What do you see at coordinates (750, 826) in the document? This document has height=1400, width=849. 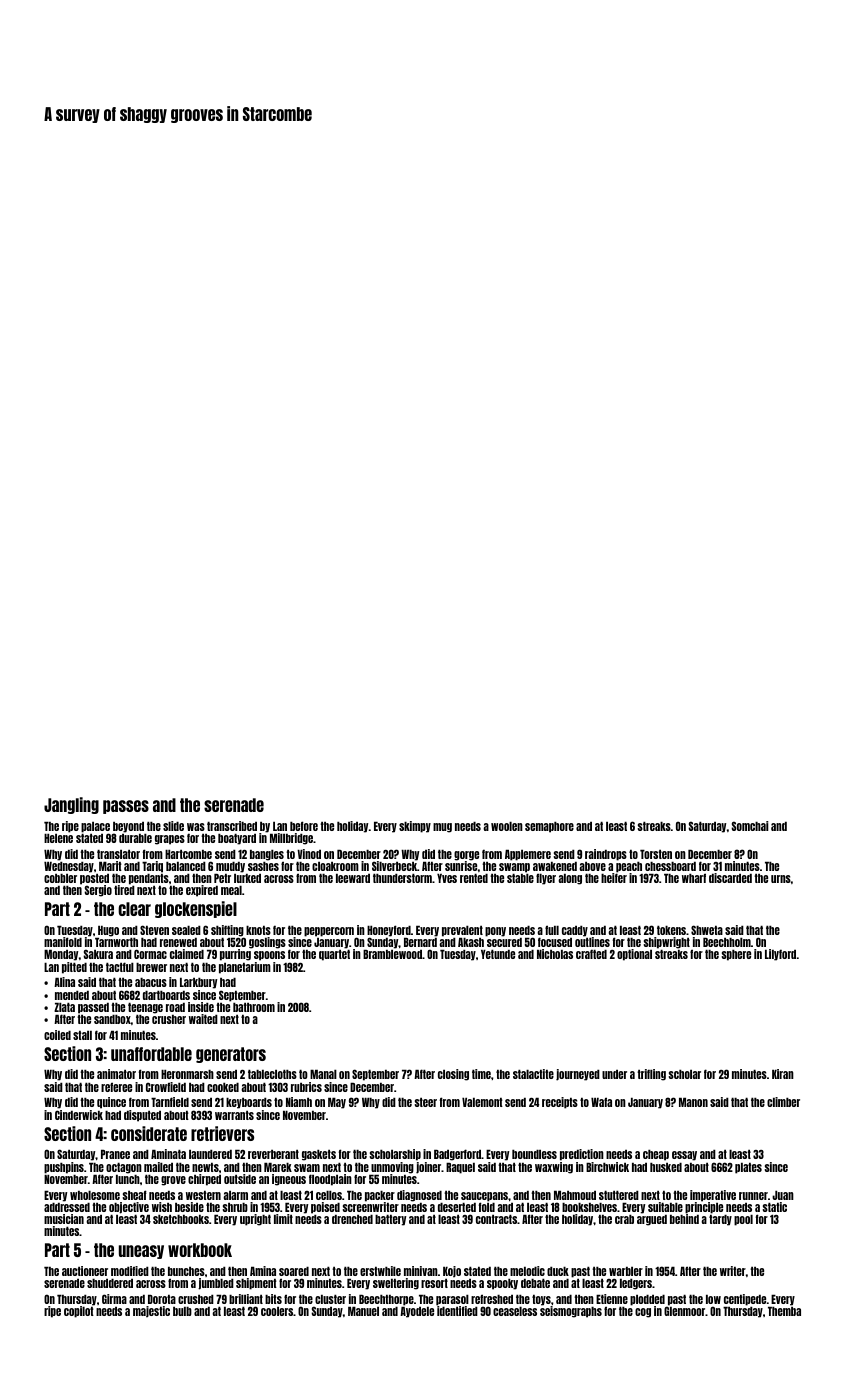 I see `Somchai` at bounding box center [750, 826].
